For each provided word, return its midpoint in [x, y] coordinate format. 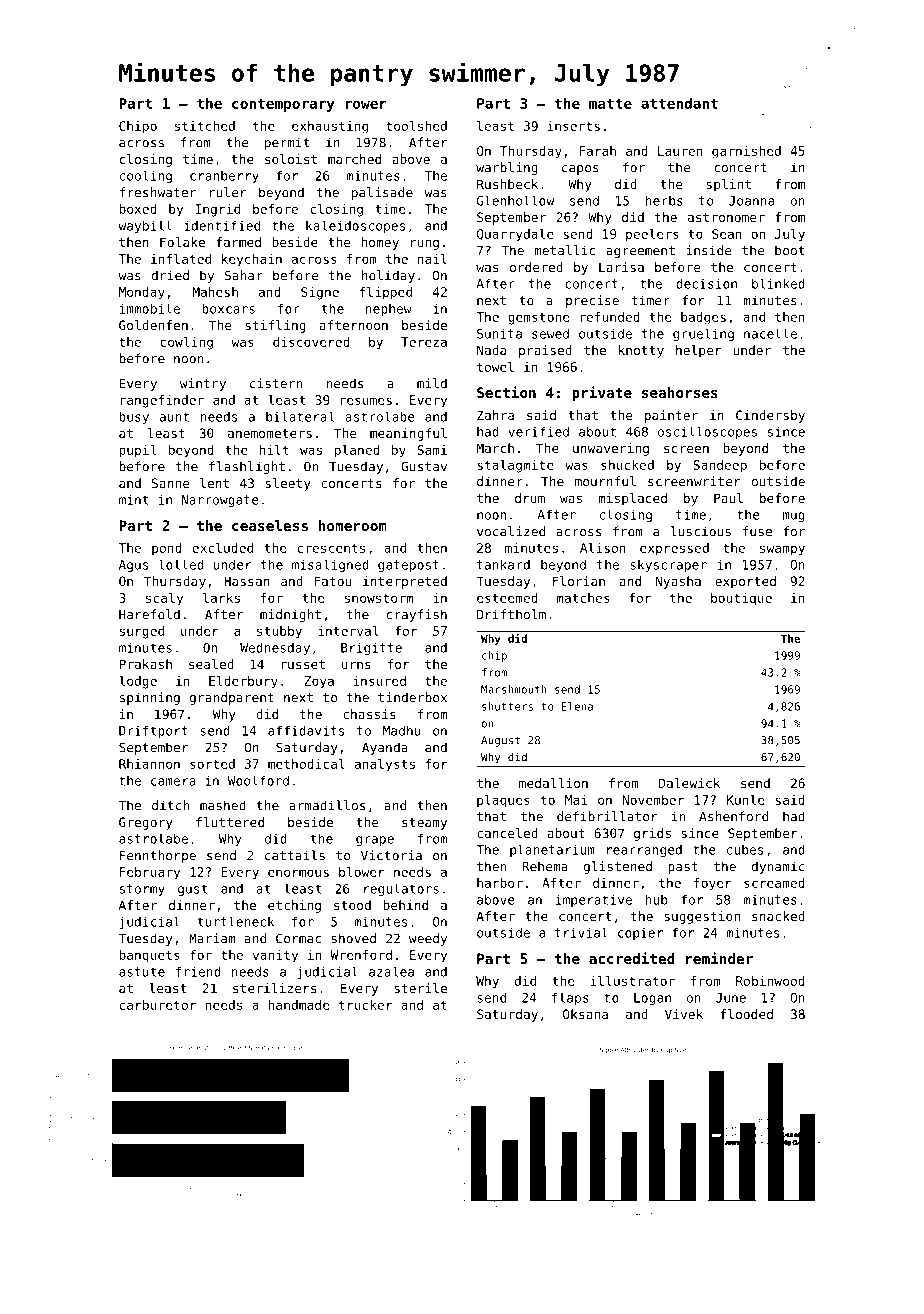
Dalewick [689, 783]
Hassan [247, 581]
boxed [138, 209]
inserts [573, 126]
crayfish [417, 615]
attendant [679, 103]
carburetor [158, 1005]
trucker [366, 1005]
